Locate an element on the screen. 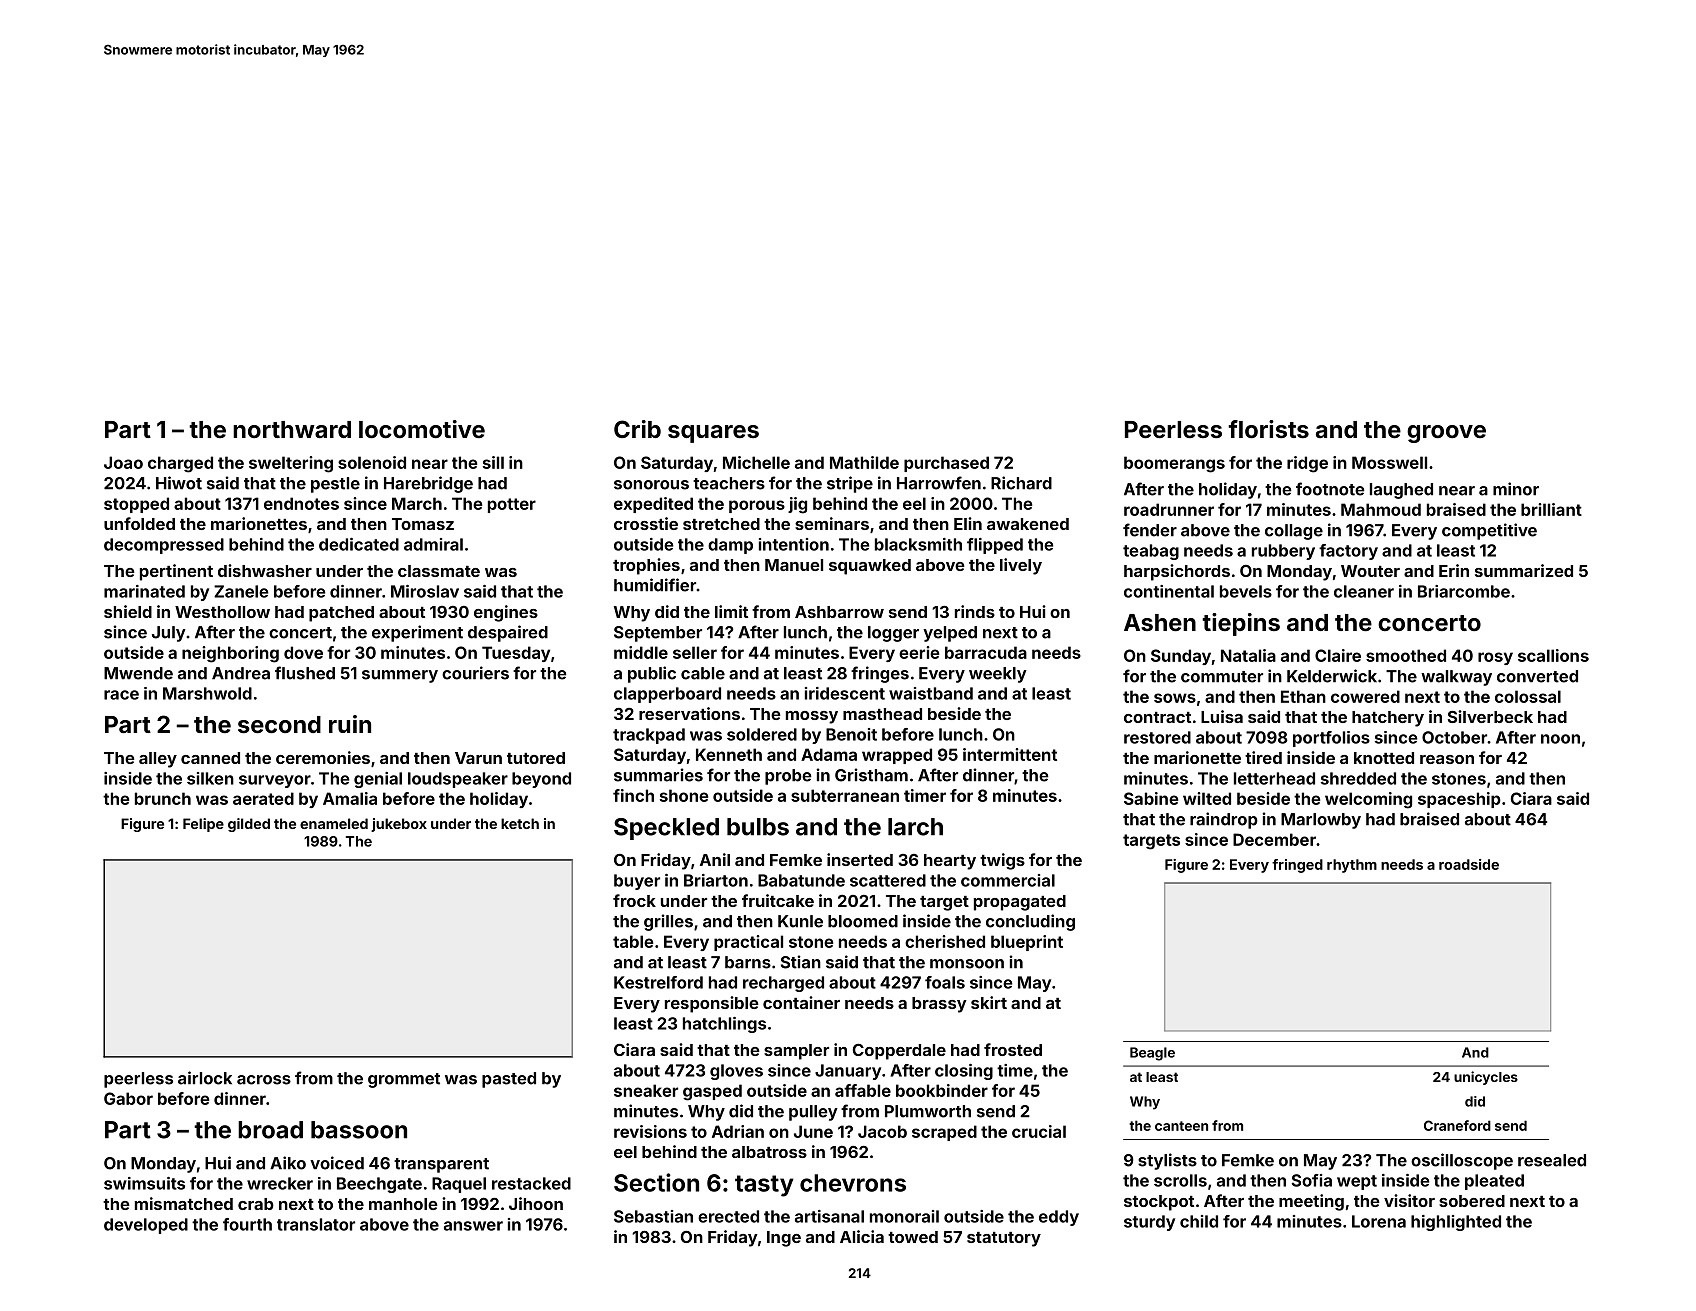 This screenshot has width=1696, height=1311. Crib is located at coordinates (637, 429).
